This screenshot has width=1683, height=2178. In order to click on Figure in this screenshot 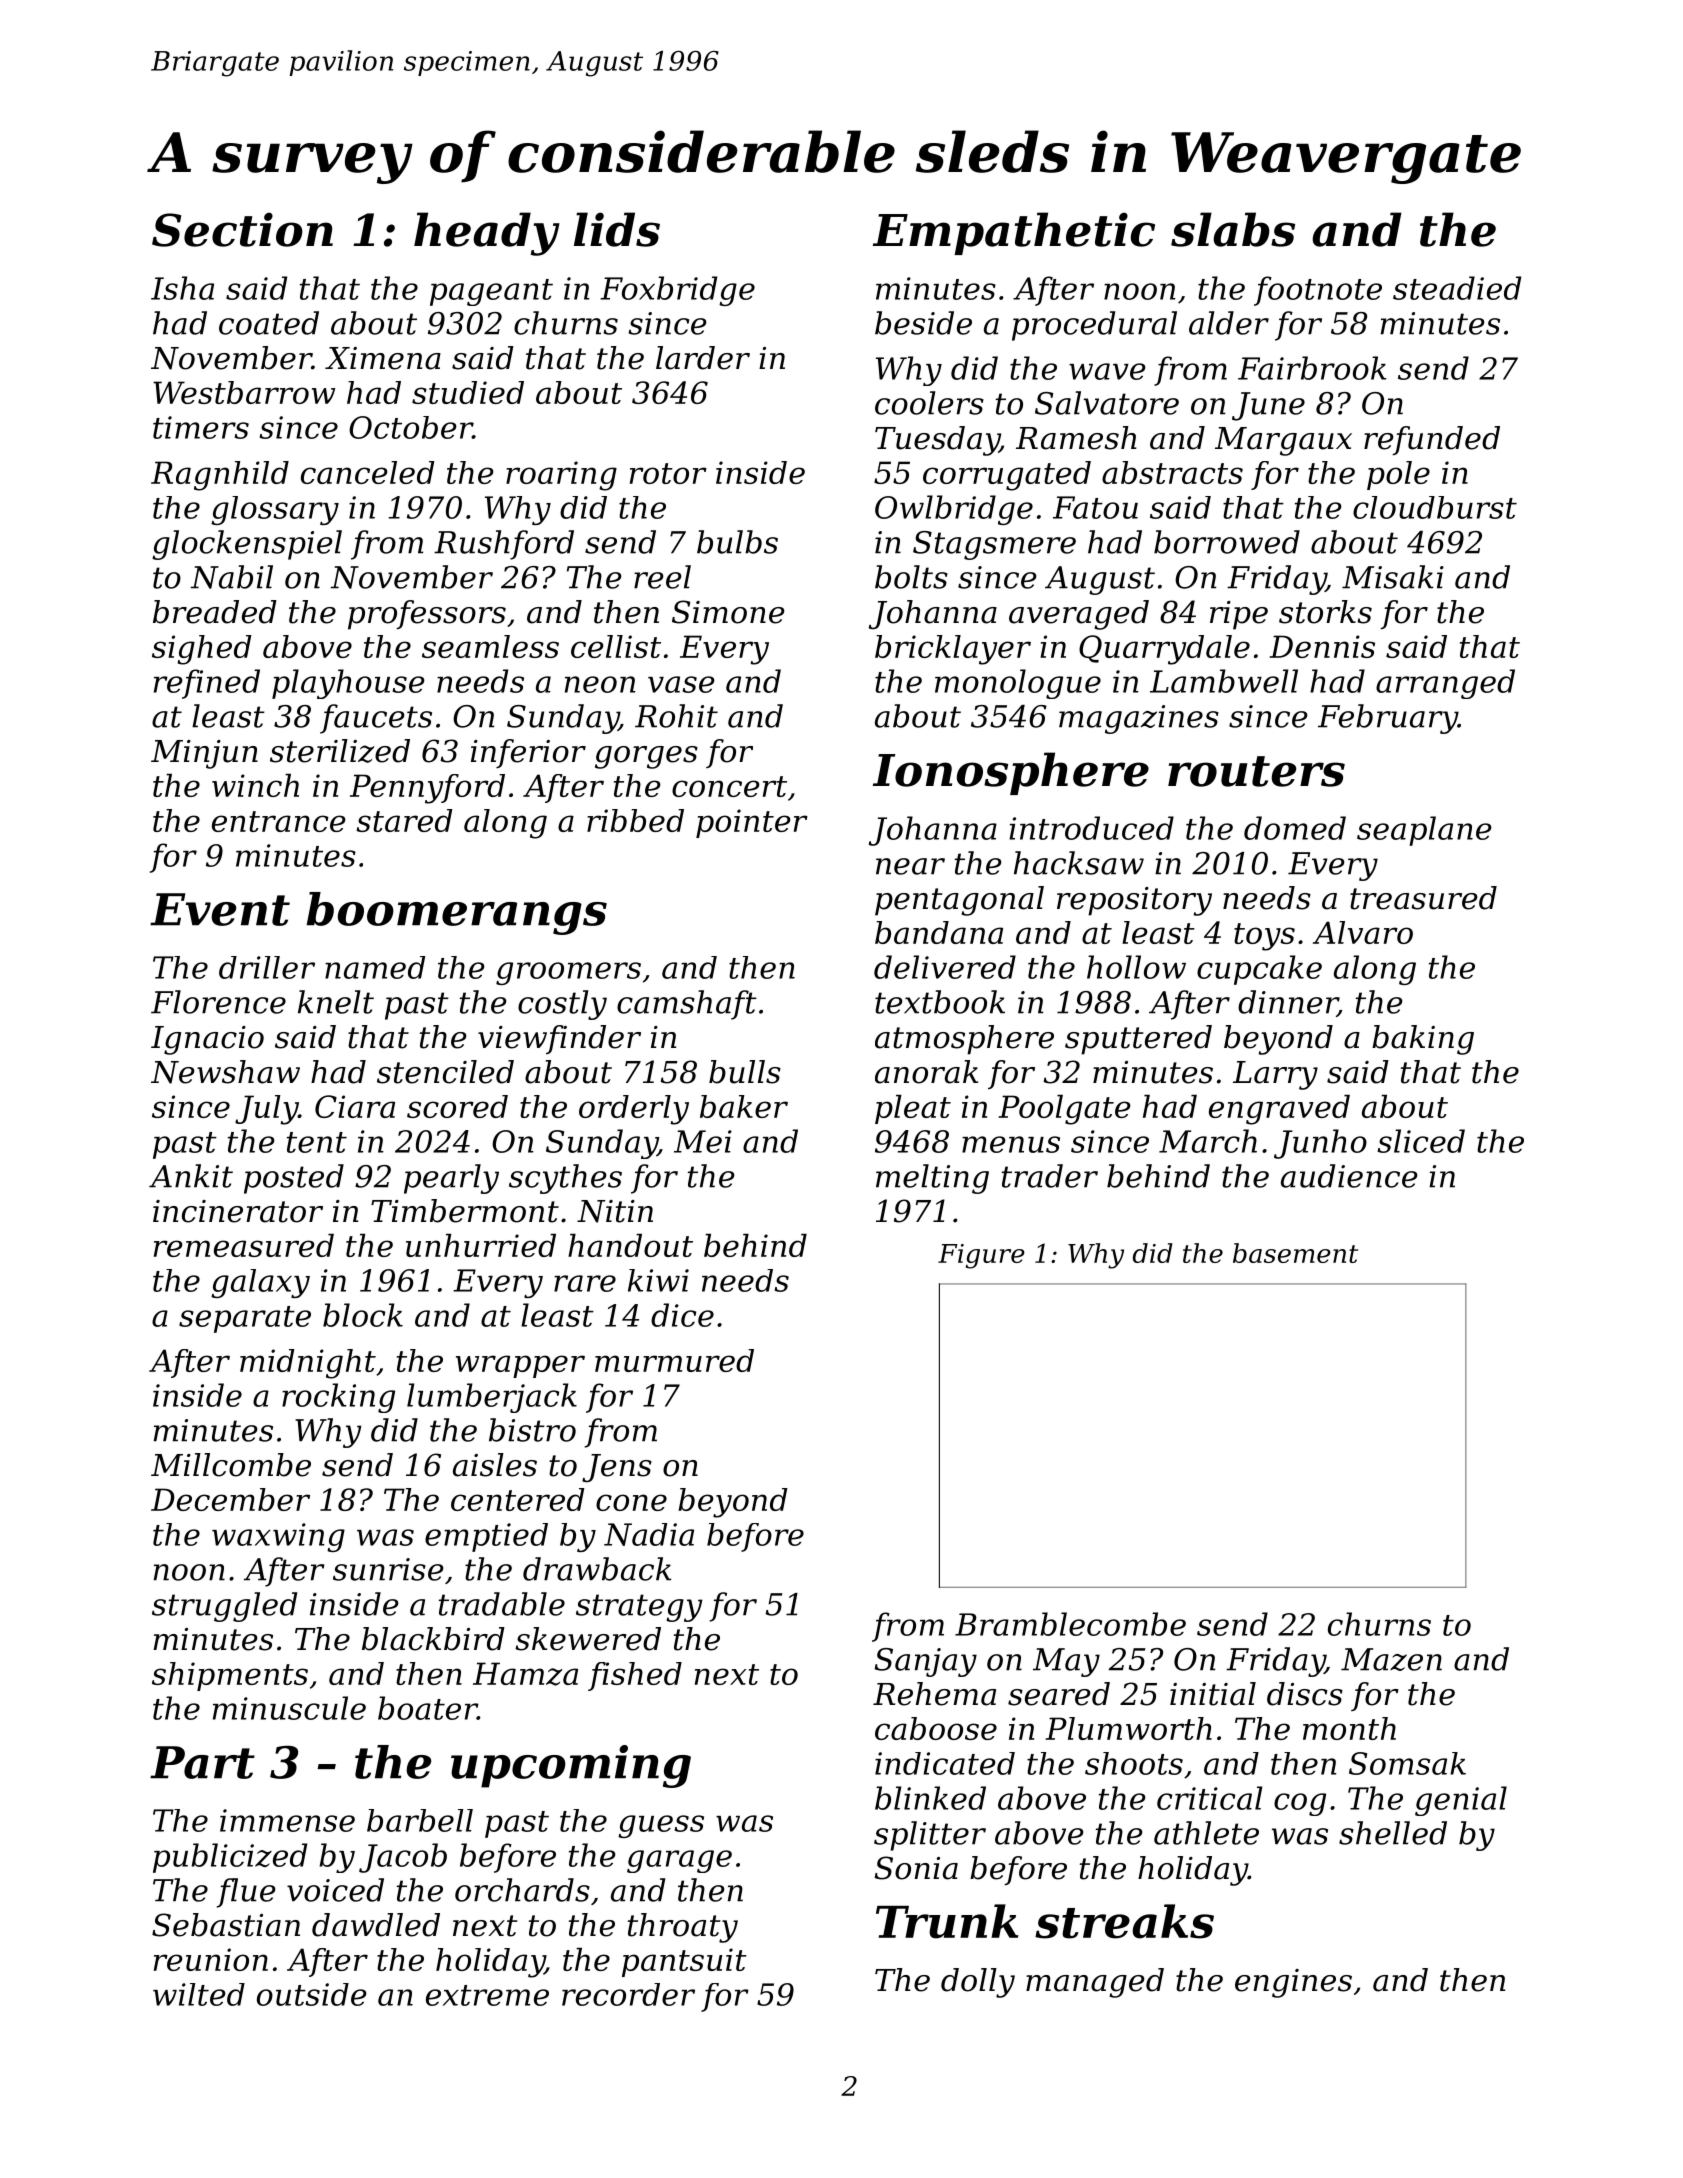, I will do `click(981, 1256)`.
